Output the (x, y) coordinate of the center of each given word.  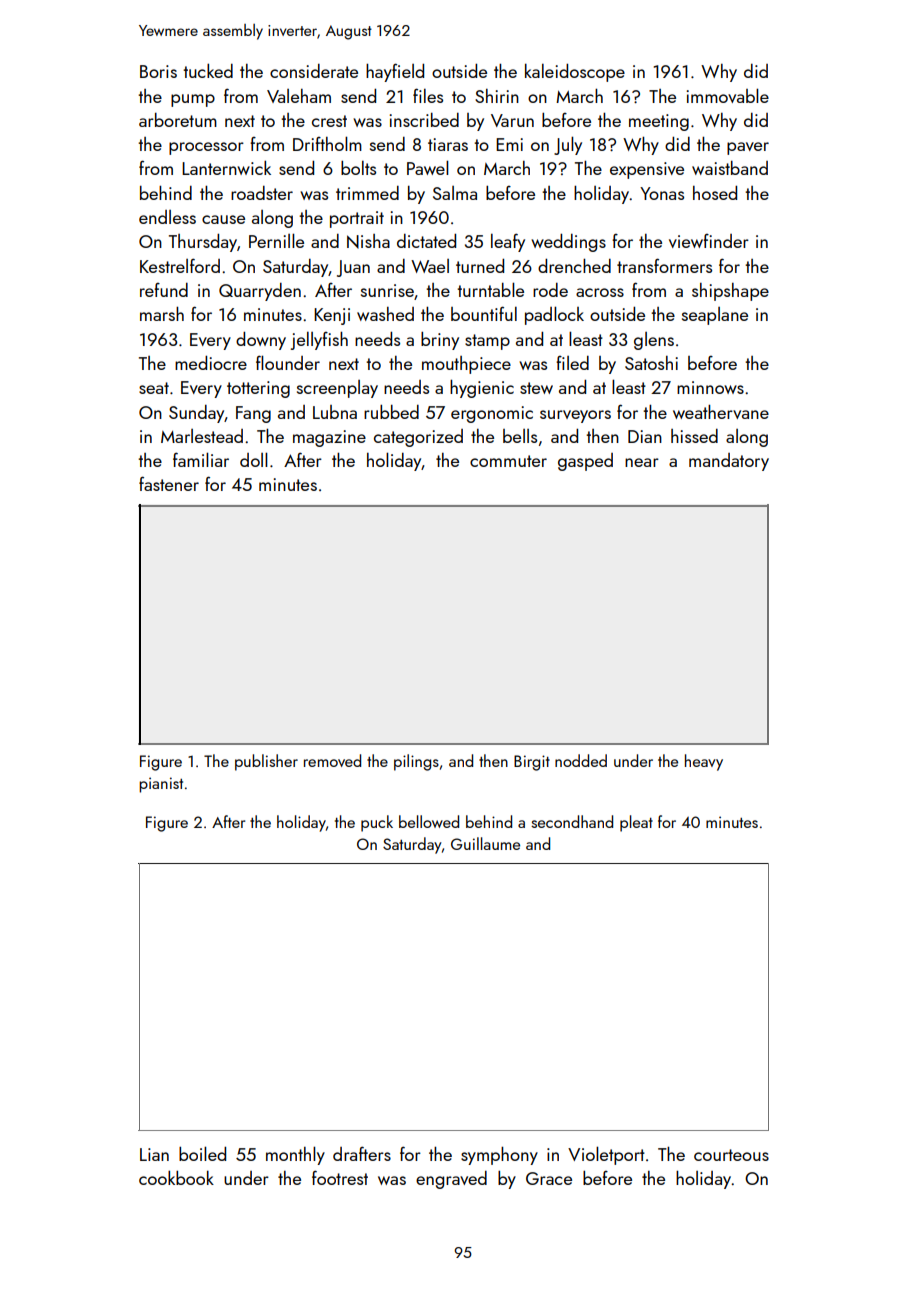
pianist (161, 785)
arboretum (178, 120)
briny (440, 341)
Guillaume (485, 843)
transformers (664, 265)
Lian (154, 1154)
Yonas (662, 193)
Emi (509, 144)
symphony (499, 1156)
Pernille (276, 240)
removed (332, 760)
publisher (266, 762)
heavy (704, 762)
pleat (636, 823)
